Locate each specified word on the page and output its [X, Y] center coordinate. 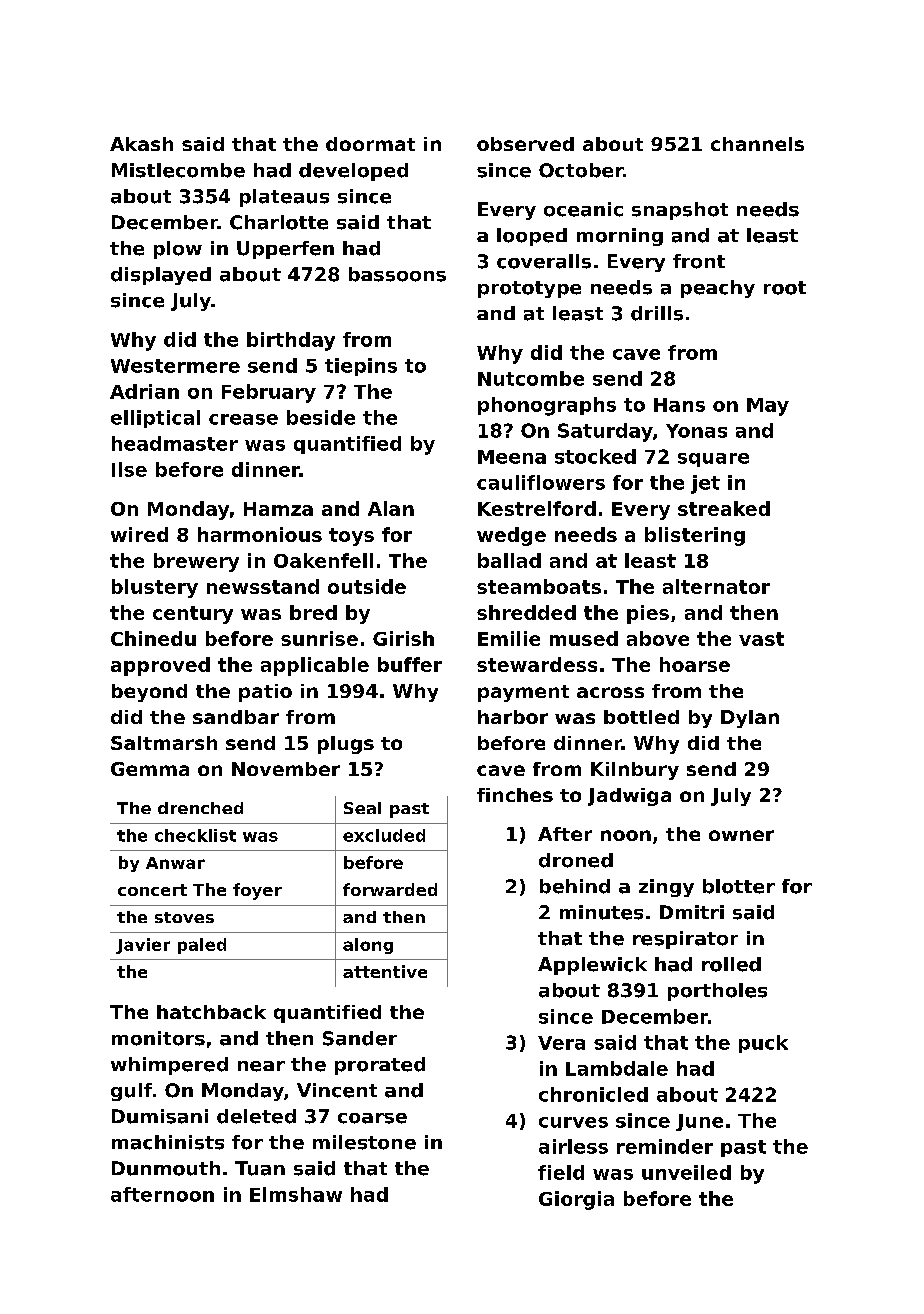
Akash [141, 144]
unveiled [686, 1172]
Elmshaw [296, 1194]
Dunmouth [166, 1168]
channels [757, 144]
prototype [529, 289]
